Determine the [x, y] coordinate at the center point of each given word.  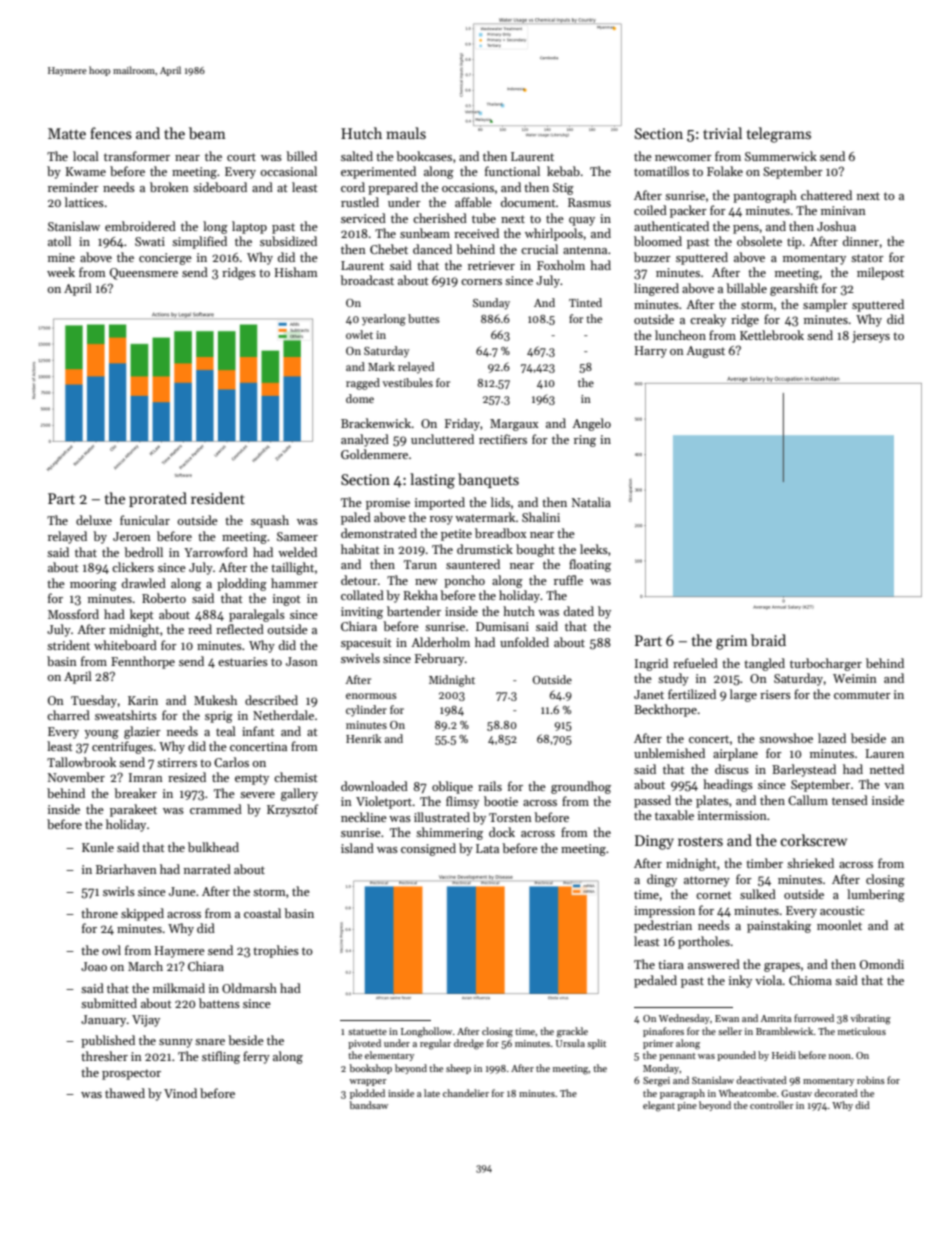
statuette [367, 1032]
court [241, 157]
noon [840, 1056]
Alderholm [440, 642]
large [743, 695]
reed [200, 629]
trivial [722, 133]
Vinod [180, 1093]
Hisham [296, 272]
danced [432, 249]
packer [688, 211]
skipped [142, 914]
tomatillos [661, 171]
